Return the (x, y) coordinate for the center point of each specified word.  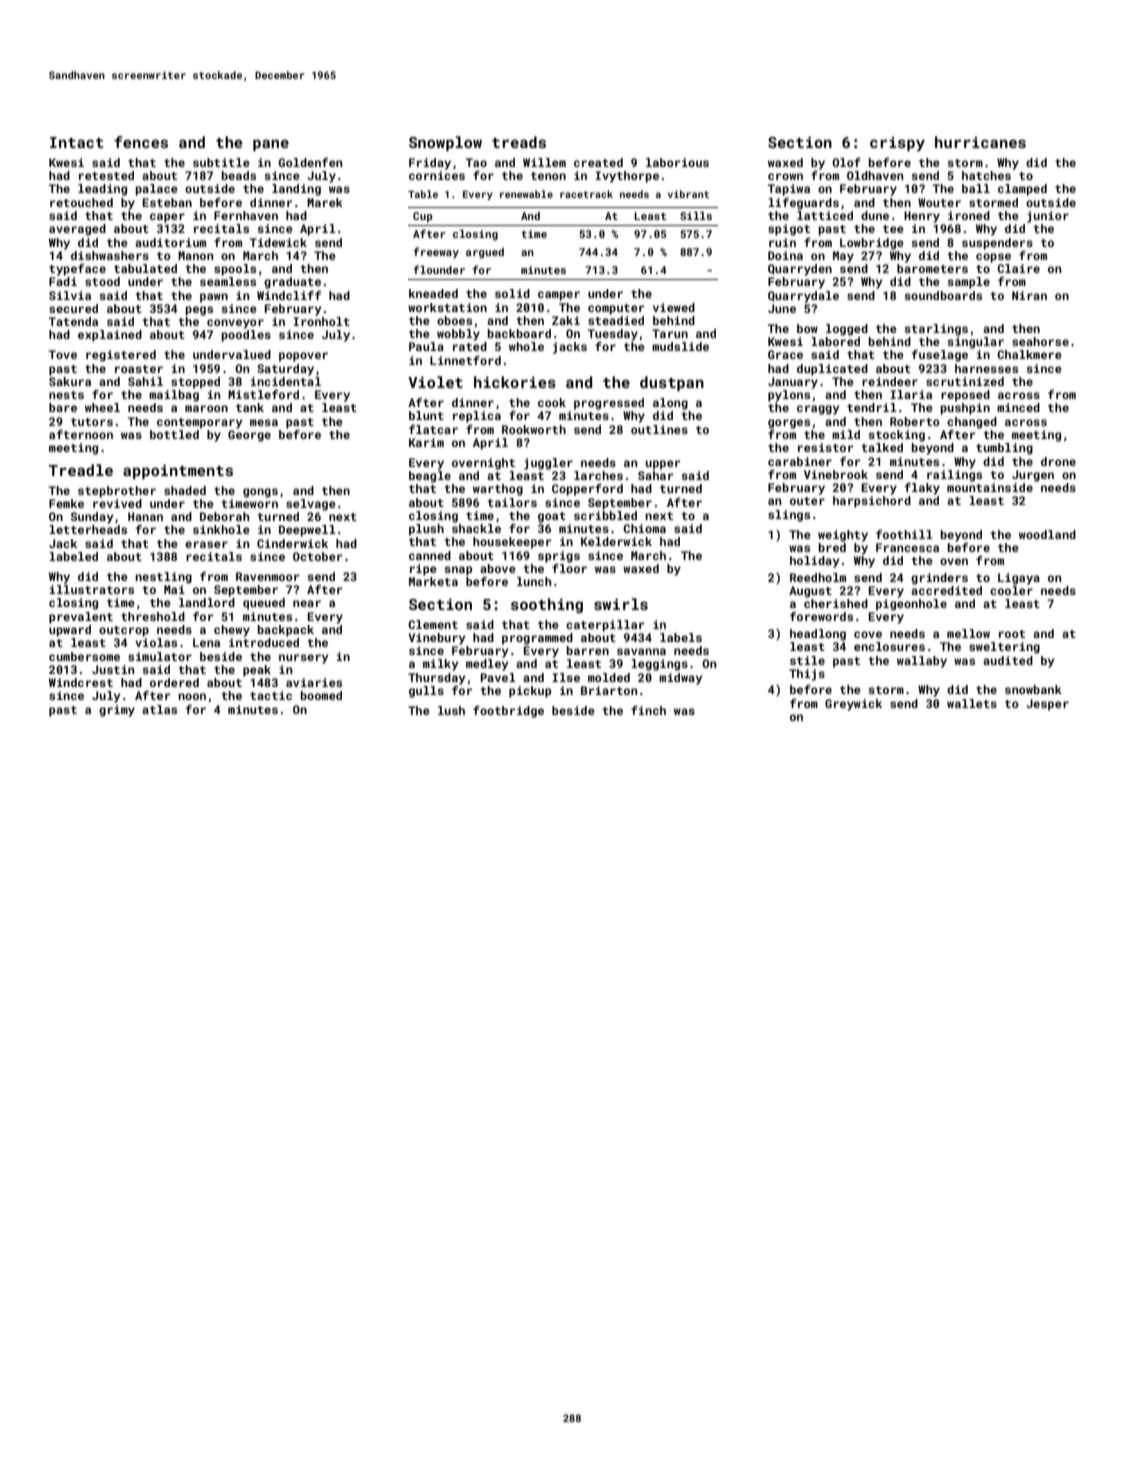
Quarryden (800, 270)
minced (1018, 407)
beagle (430, 477)
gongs (260, 493)
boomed (321, 695)
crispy (897, 144)
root (1012, 634)
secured (73, 308)
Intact (77, 142)
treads (519, 142)
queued (264, 604)
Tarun (670, 333)
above (498, 568)
